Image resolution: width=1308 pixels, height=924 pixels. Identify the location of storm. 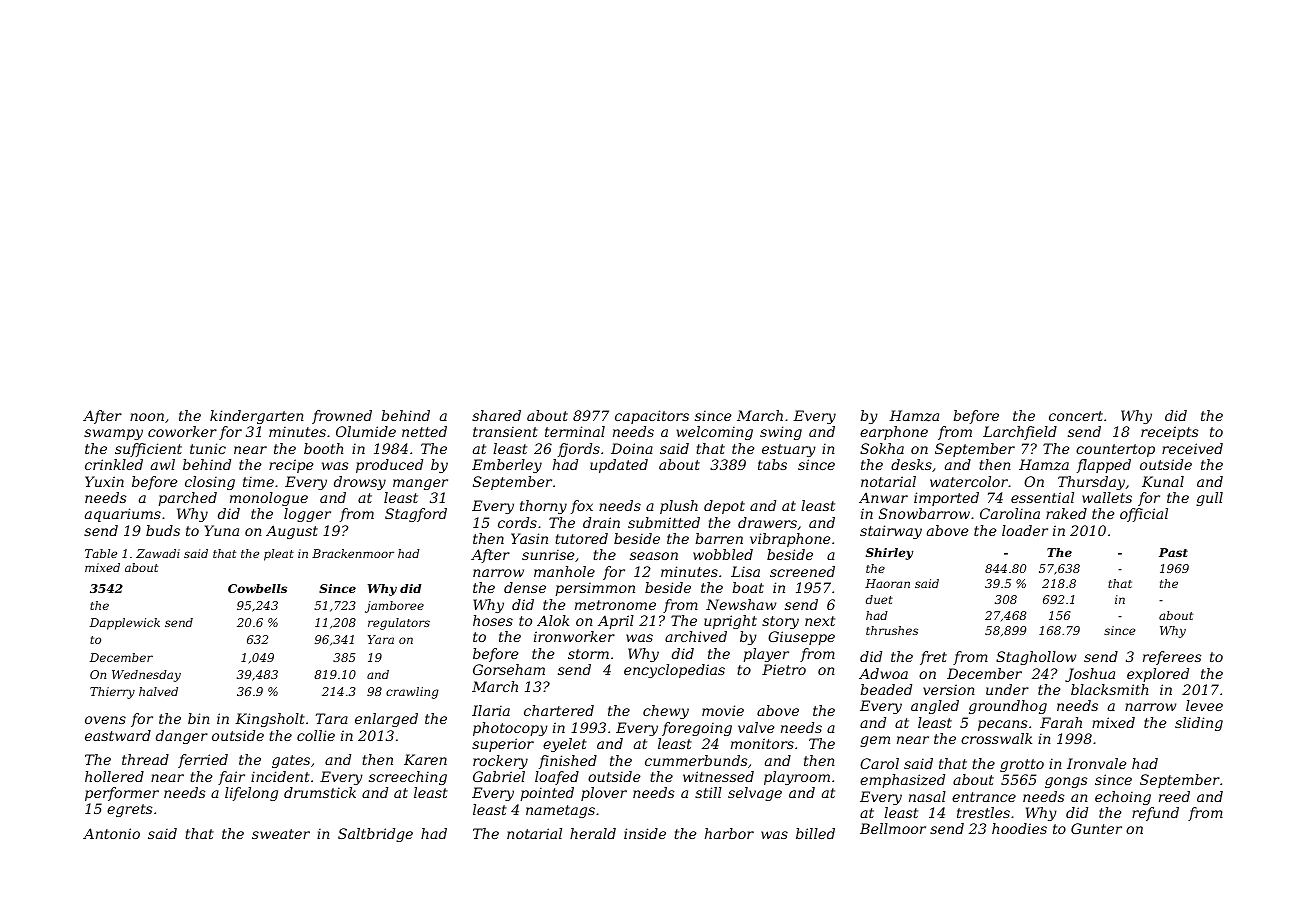
(588, 654).
